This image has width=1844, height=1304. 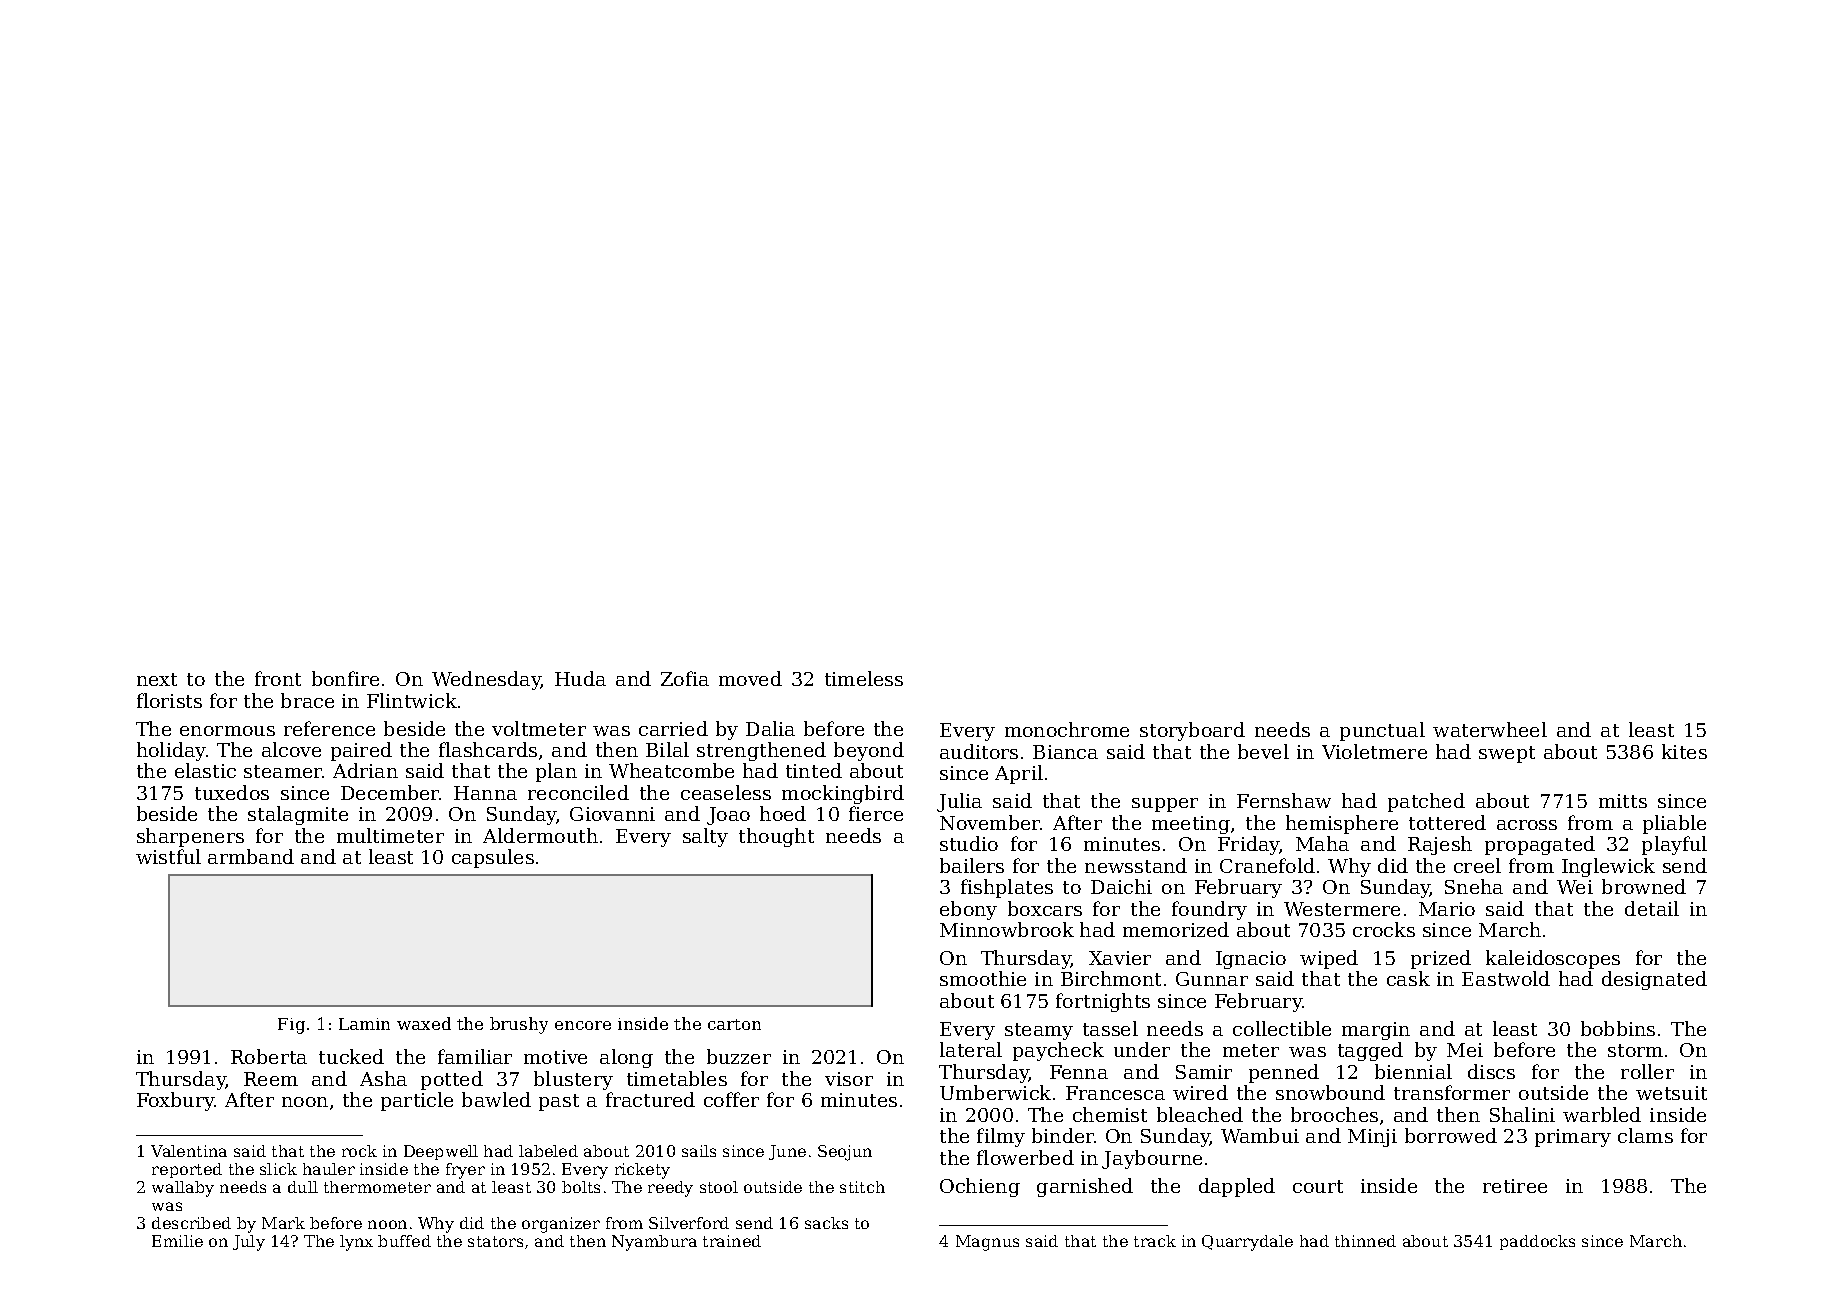 I want to click on bobbins, so click(x=1618, y=1028).
